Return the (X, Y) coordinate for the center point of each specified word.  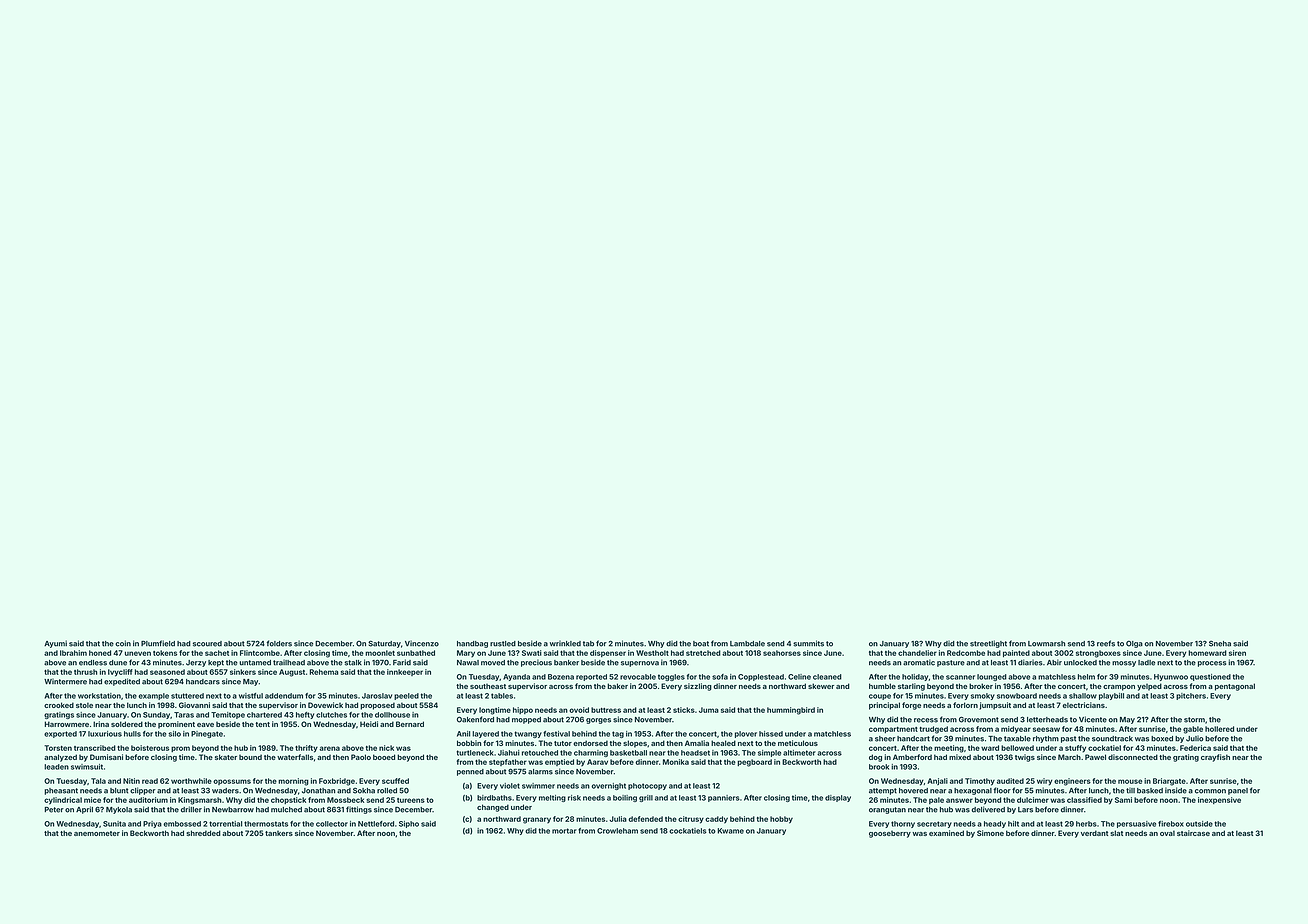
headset (695, 753)
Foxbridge (337, 782)
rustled (503, 644)
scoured (207, 644)
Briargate (1169, 782)
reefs (1106, 643)
